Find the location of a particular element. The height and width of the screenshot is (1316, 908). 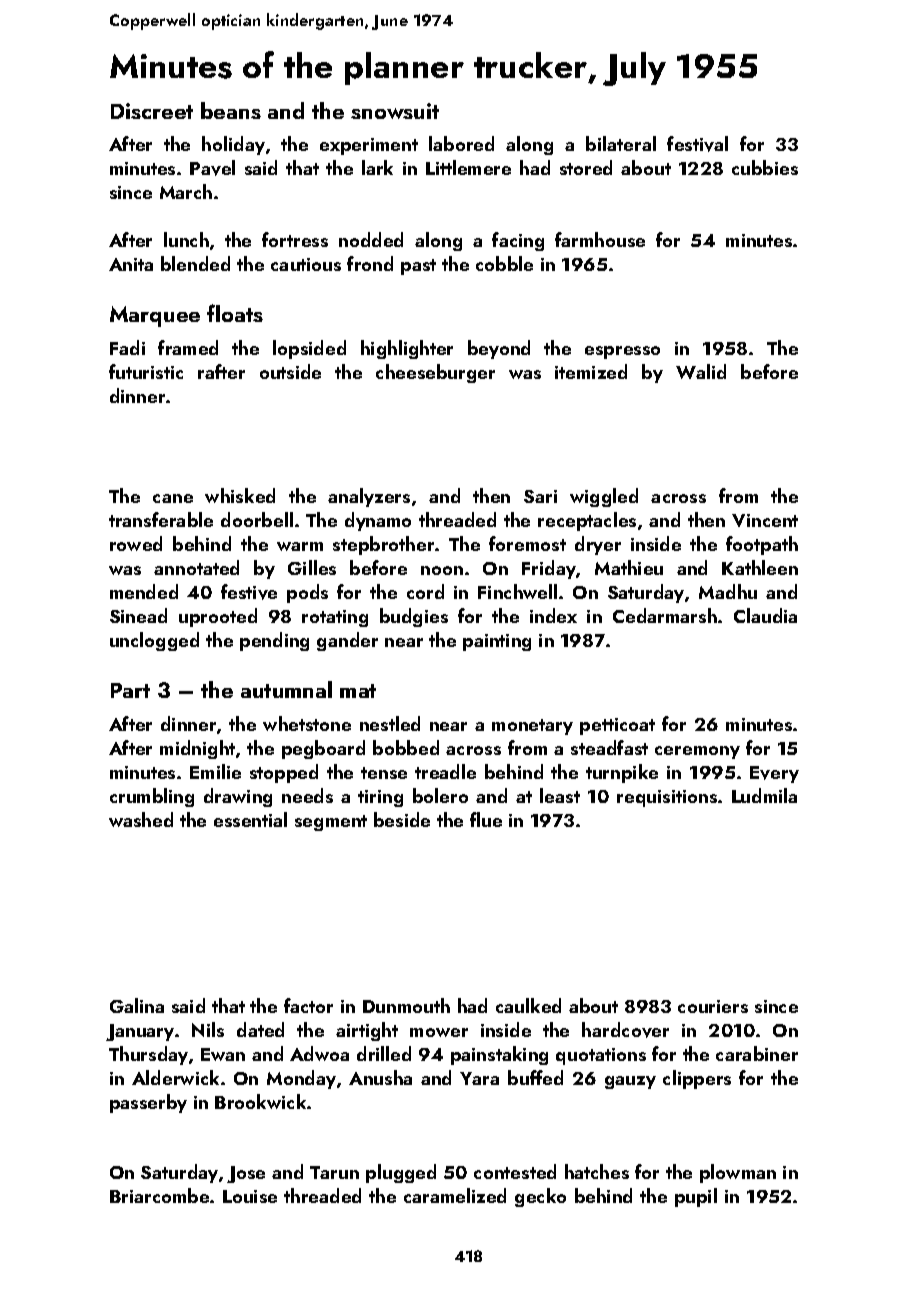

washed is located at coordinates (141, 819).
